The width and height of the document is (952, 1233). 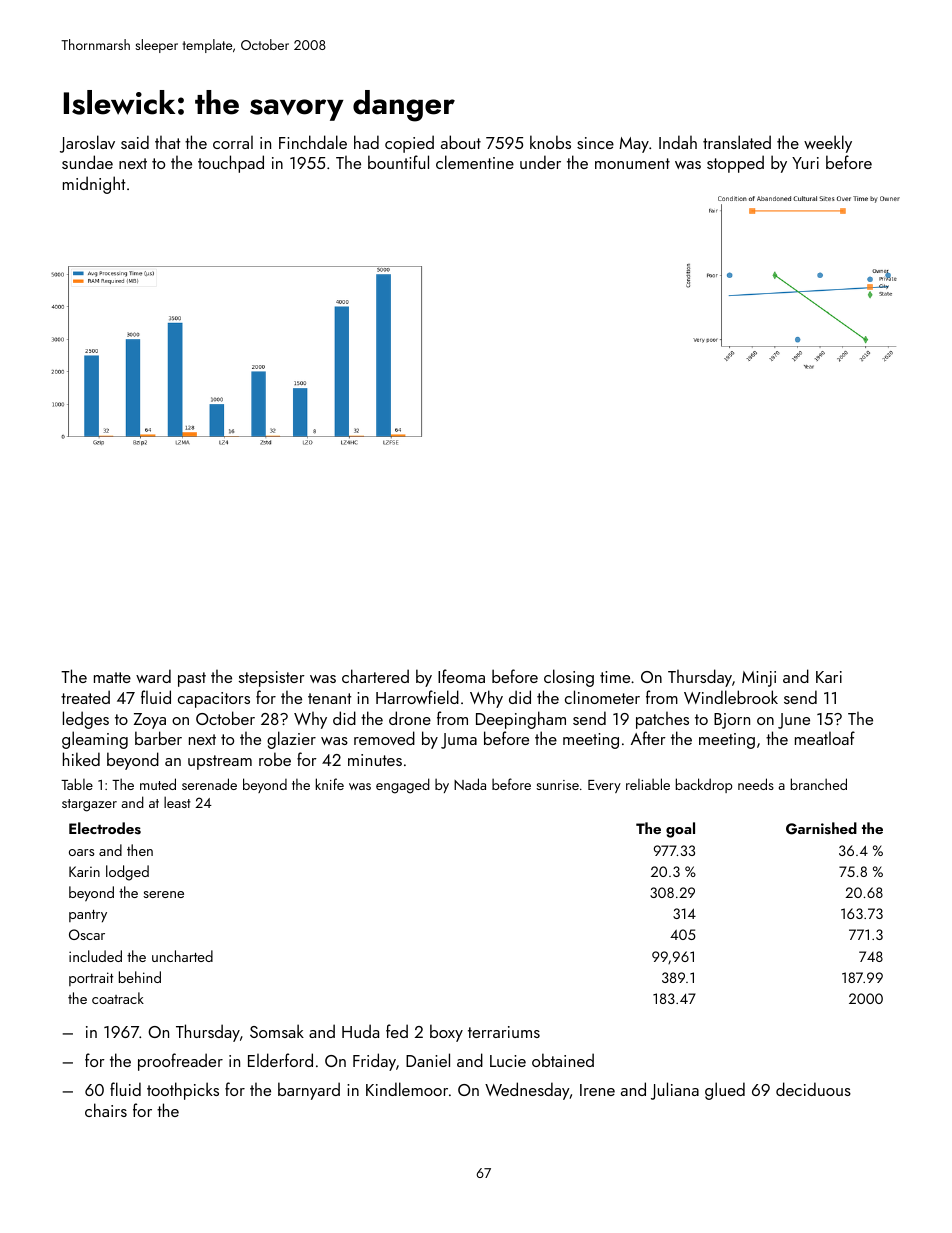 I want to click on stepsister, so click(x=272, y=679).
